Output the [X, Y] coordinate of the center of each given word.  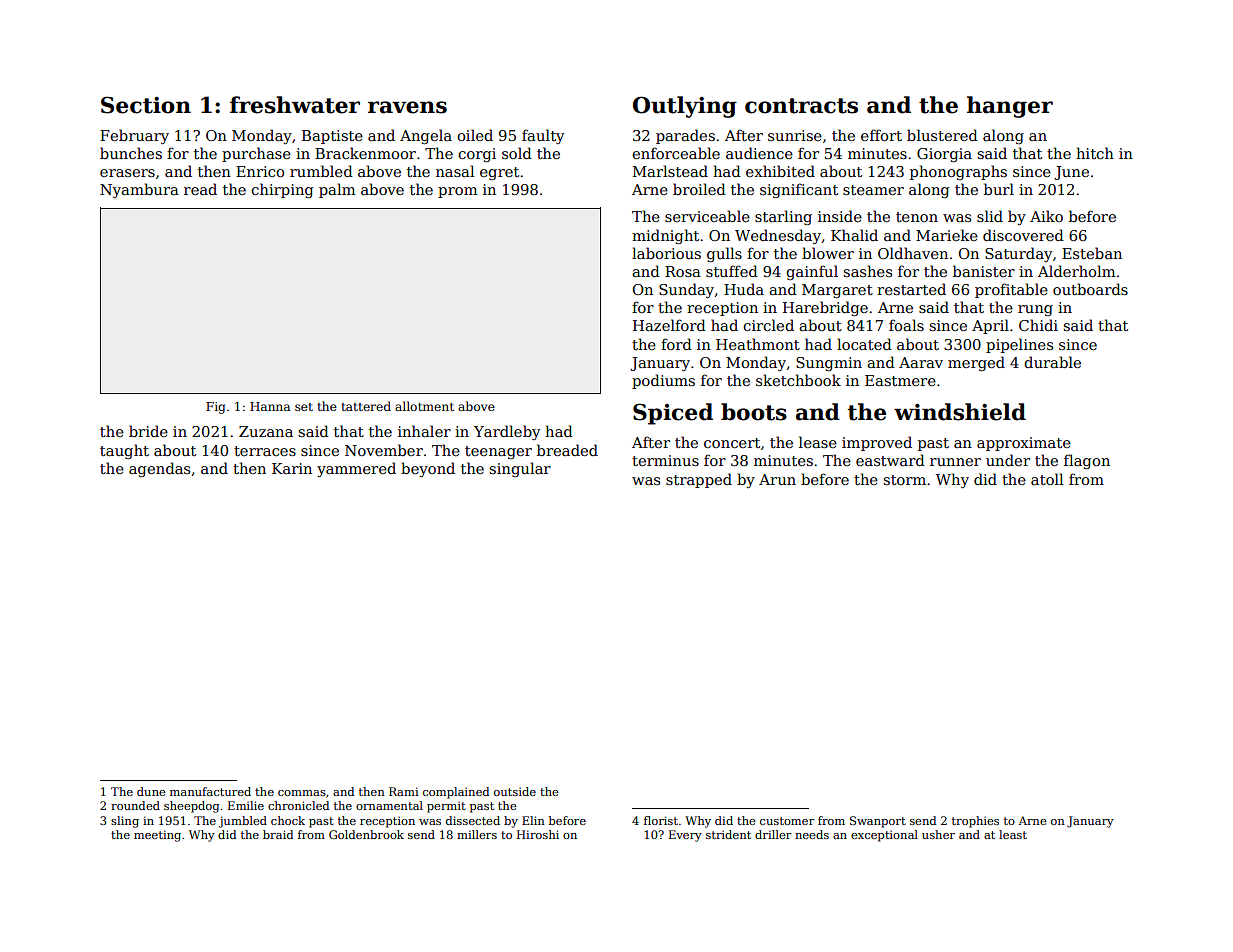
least [1013, 834]
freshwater [295, 105]
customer [787, 821]
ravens [407, 107]
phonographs [958, 172]
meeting [157, 836]
